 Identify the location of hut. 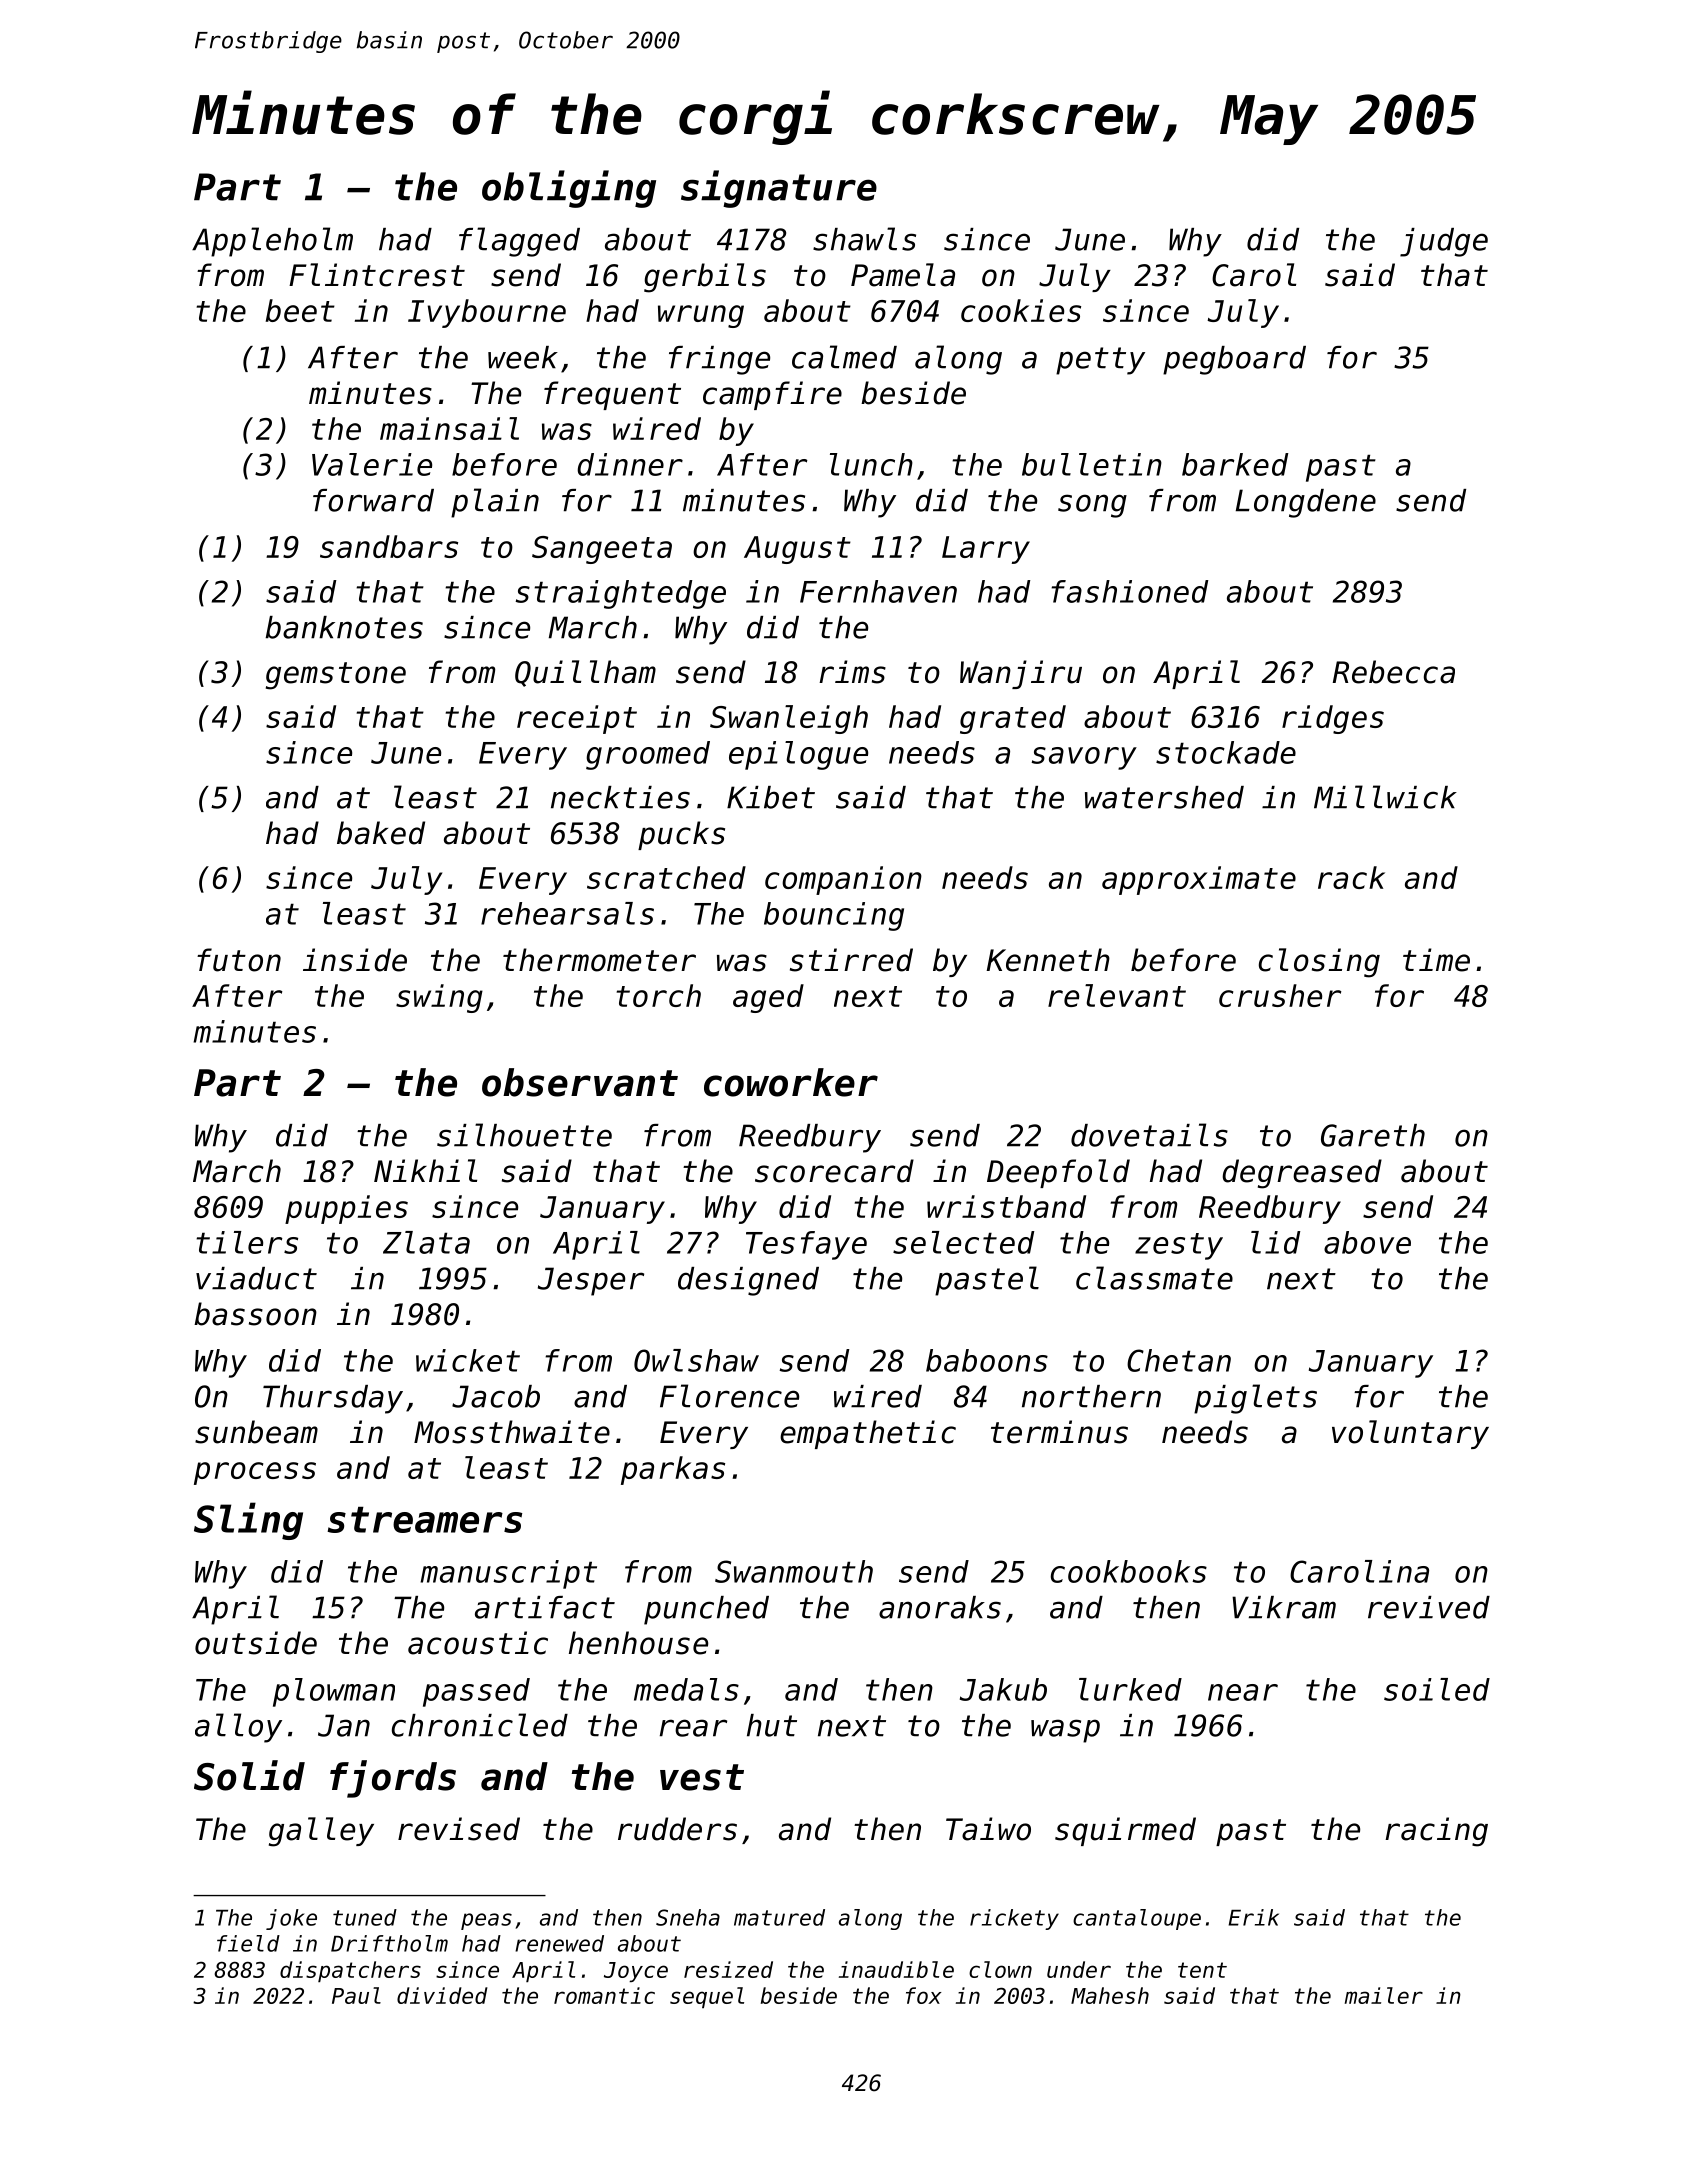
(772, 1725).
